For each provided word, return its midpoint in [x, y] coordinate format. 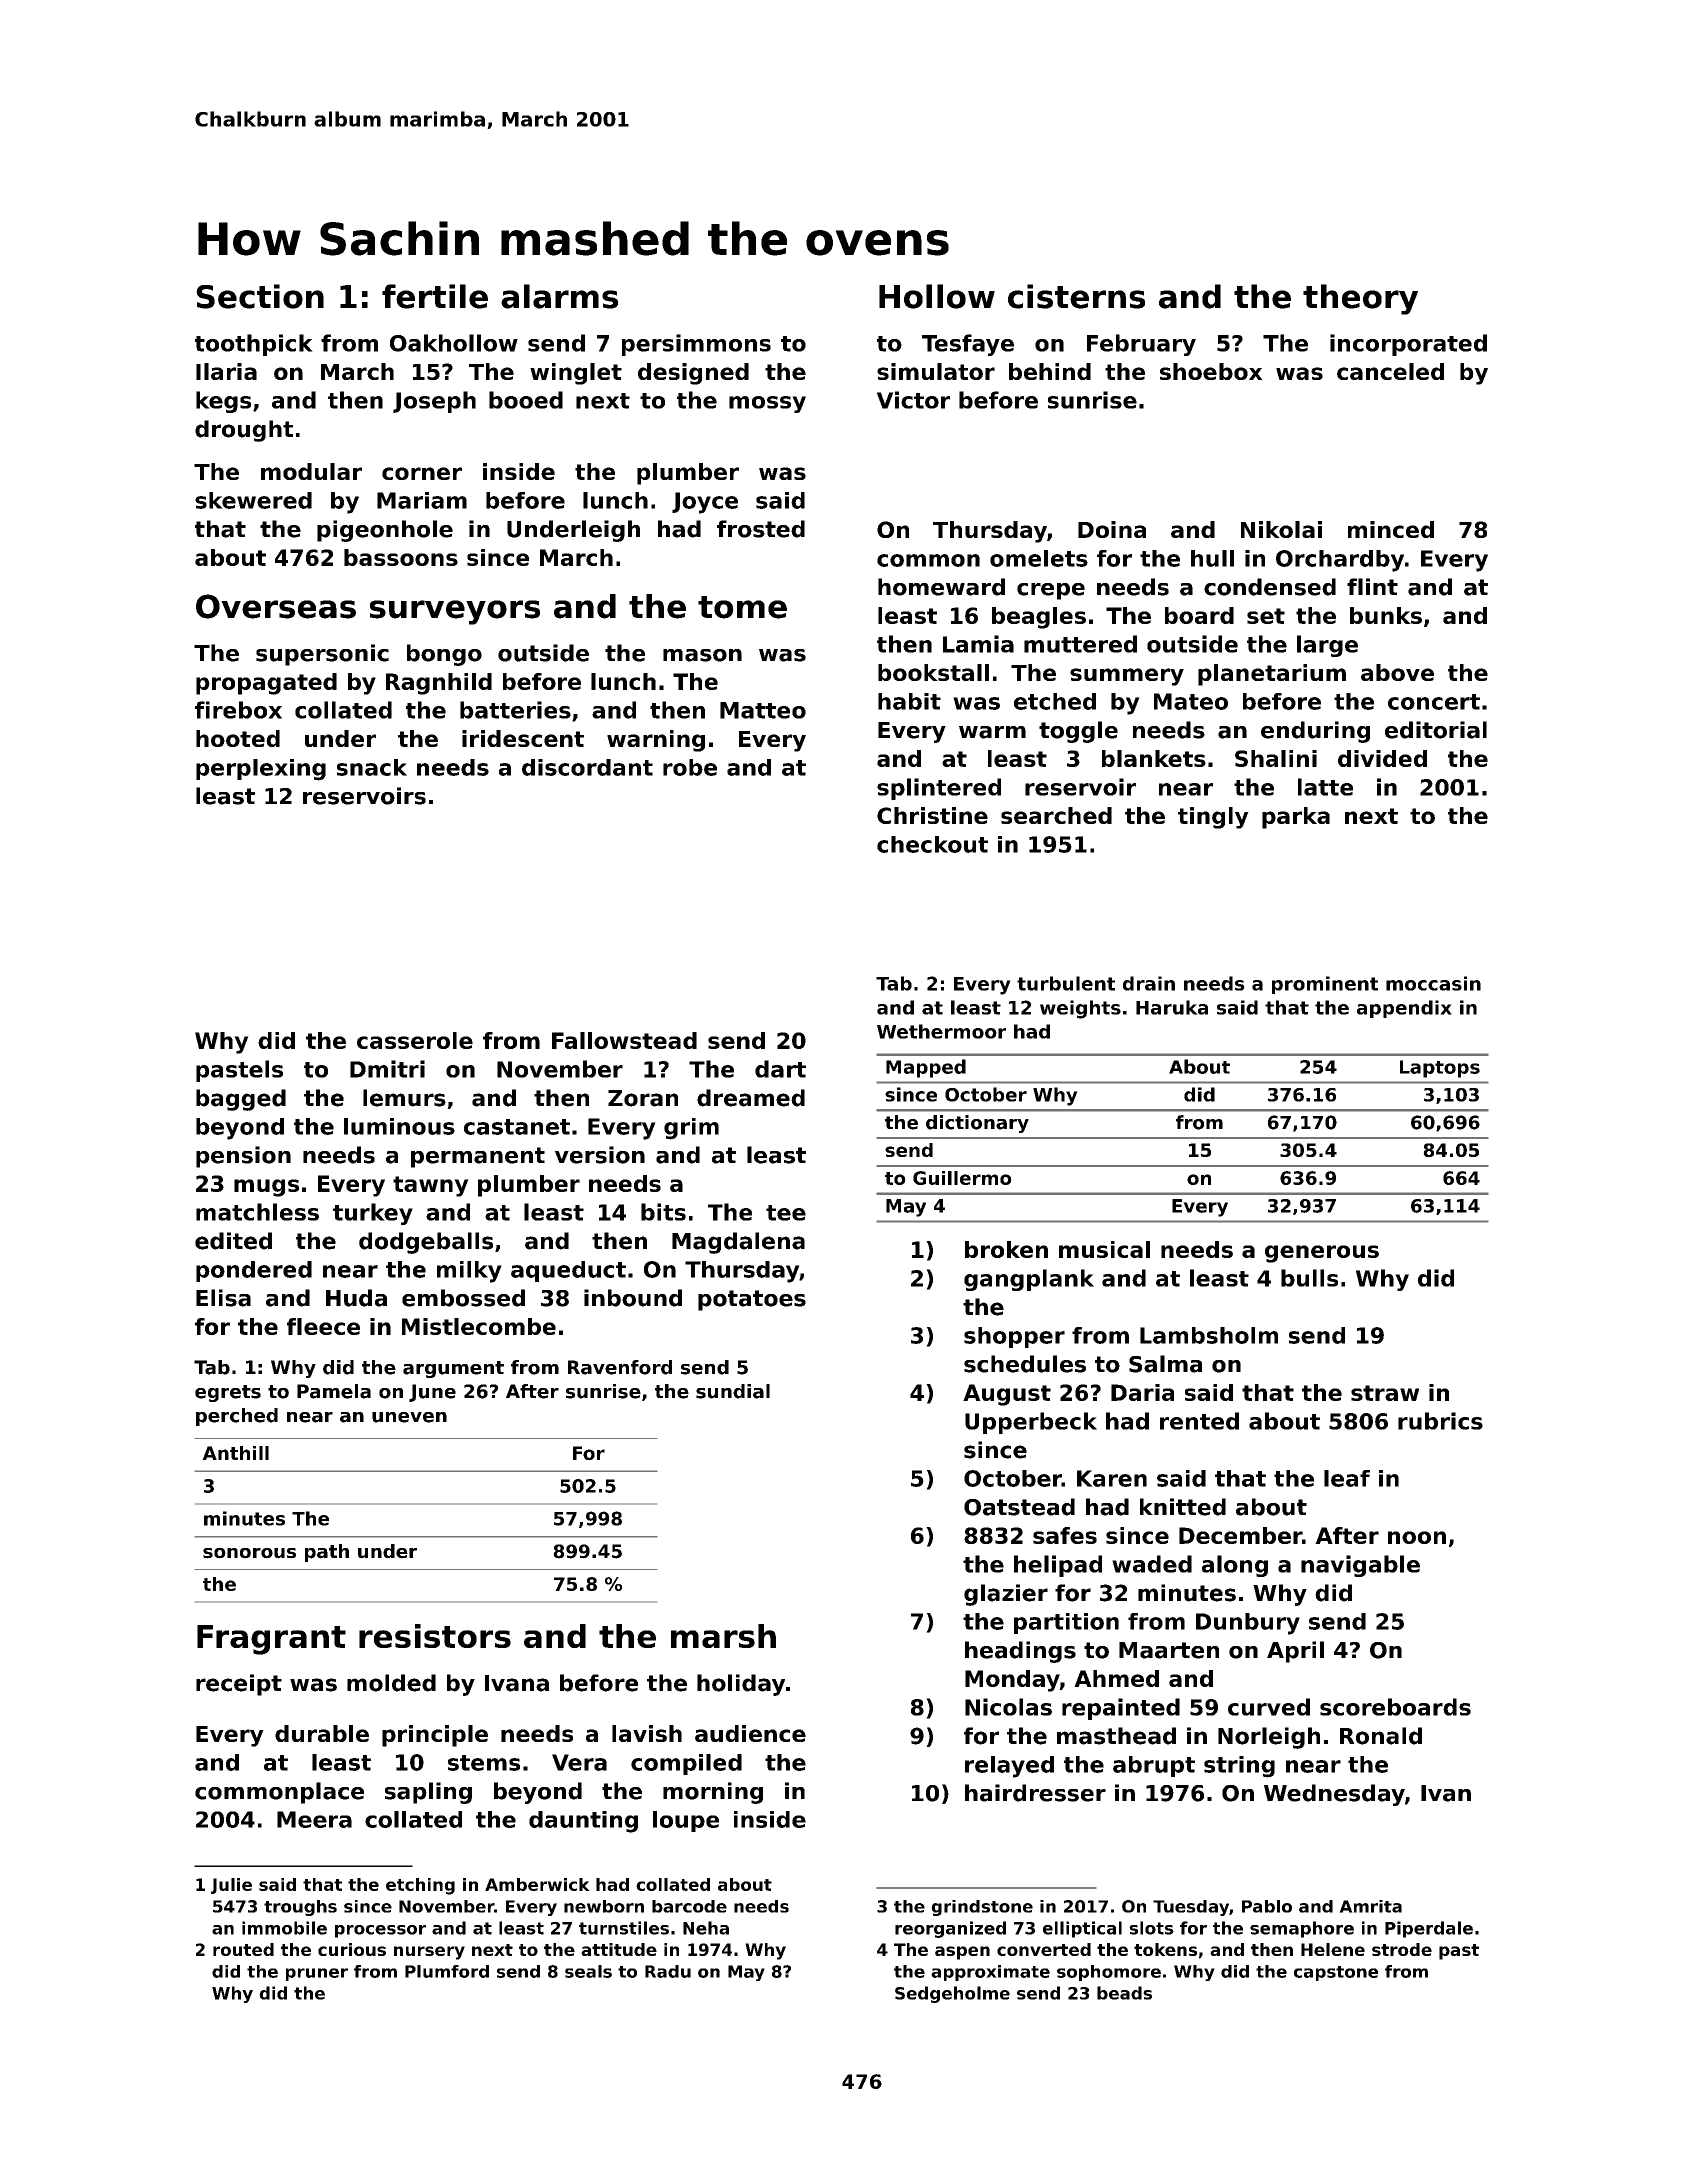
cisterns [1076, 296]
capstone [1336, 1973]
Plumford [447, 1971]
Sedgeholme [952, 1994]
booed [526, 400]
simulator [936, 371]
